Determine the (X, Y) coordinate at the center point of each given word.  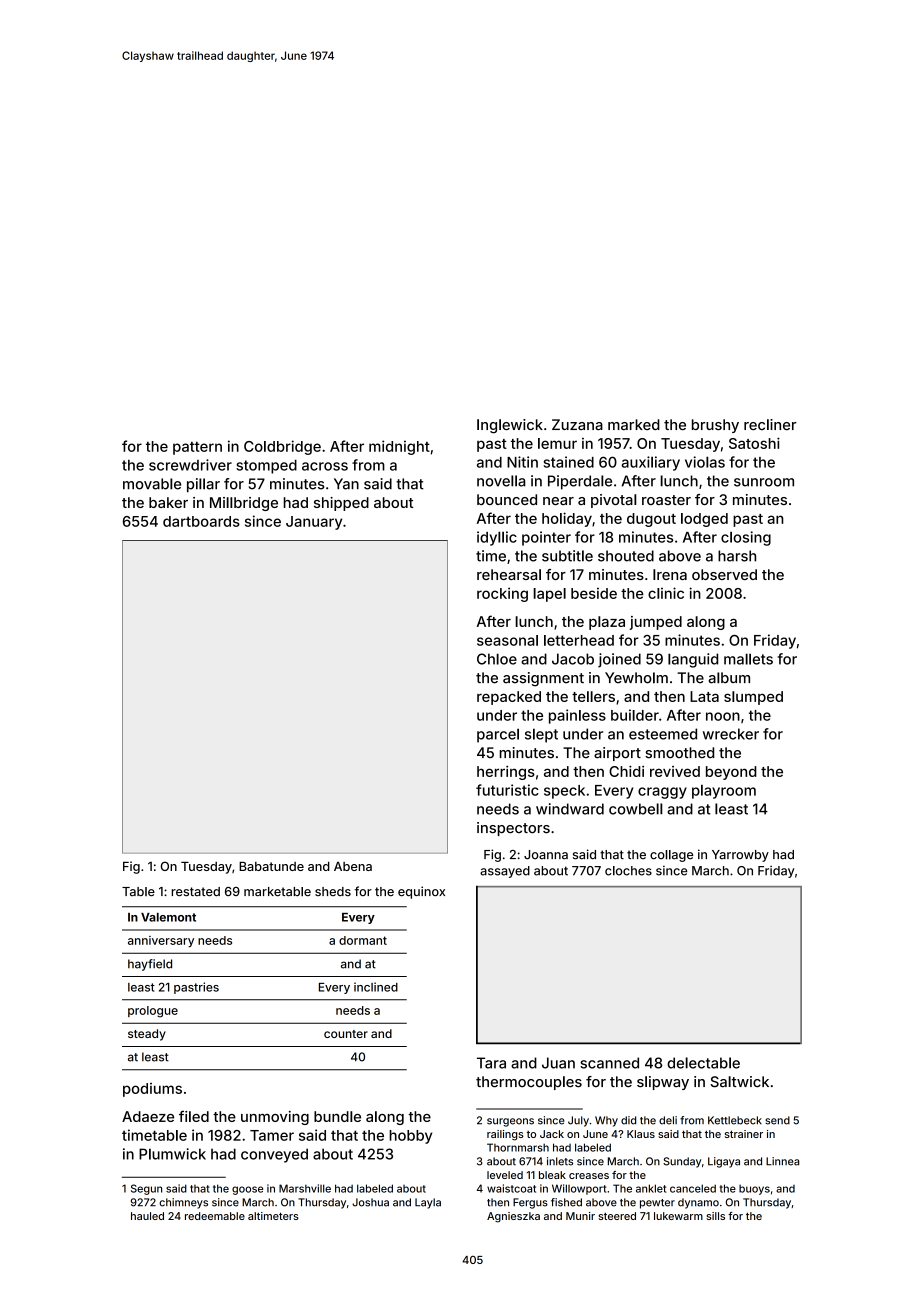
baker (168, 502)
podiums (152, 1090)
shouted (626, 556)
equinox (421, 892)
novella (501, 481)
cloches (628, 871)
